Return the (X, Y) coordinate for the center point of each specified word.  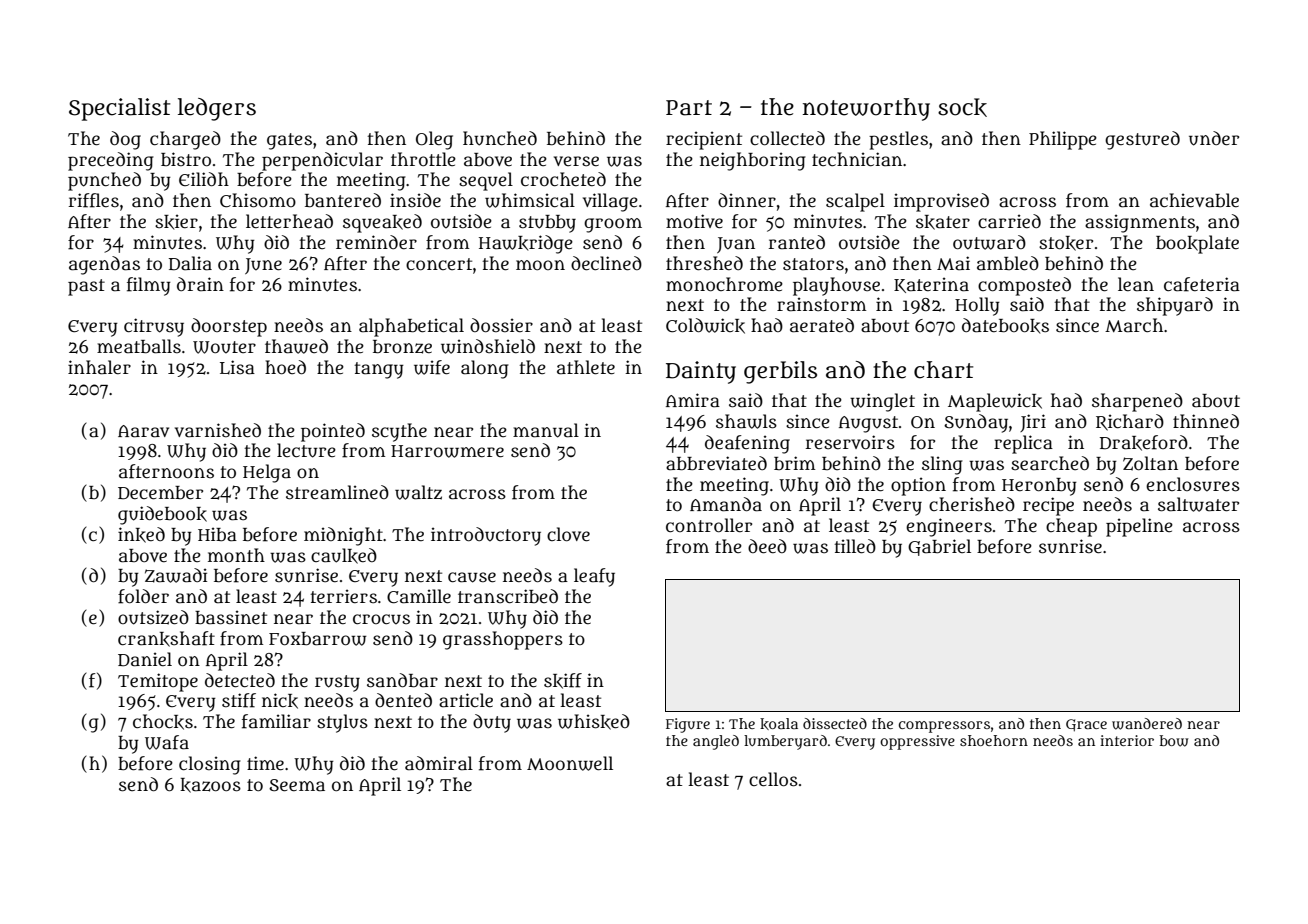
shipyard (1175, 306)
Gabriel (939, 547)
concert (439, 264)
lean (1136, 284)
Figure (688, 725)
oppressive (917, 742)
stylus (342, 723)
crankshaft (166, 639)
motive (694, 221)
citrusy (154, 327)
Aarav (143, 431)
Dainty (701, 372)
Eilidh (204, 179)
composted (1024, 286)
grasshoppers (503, 640)
